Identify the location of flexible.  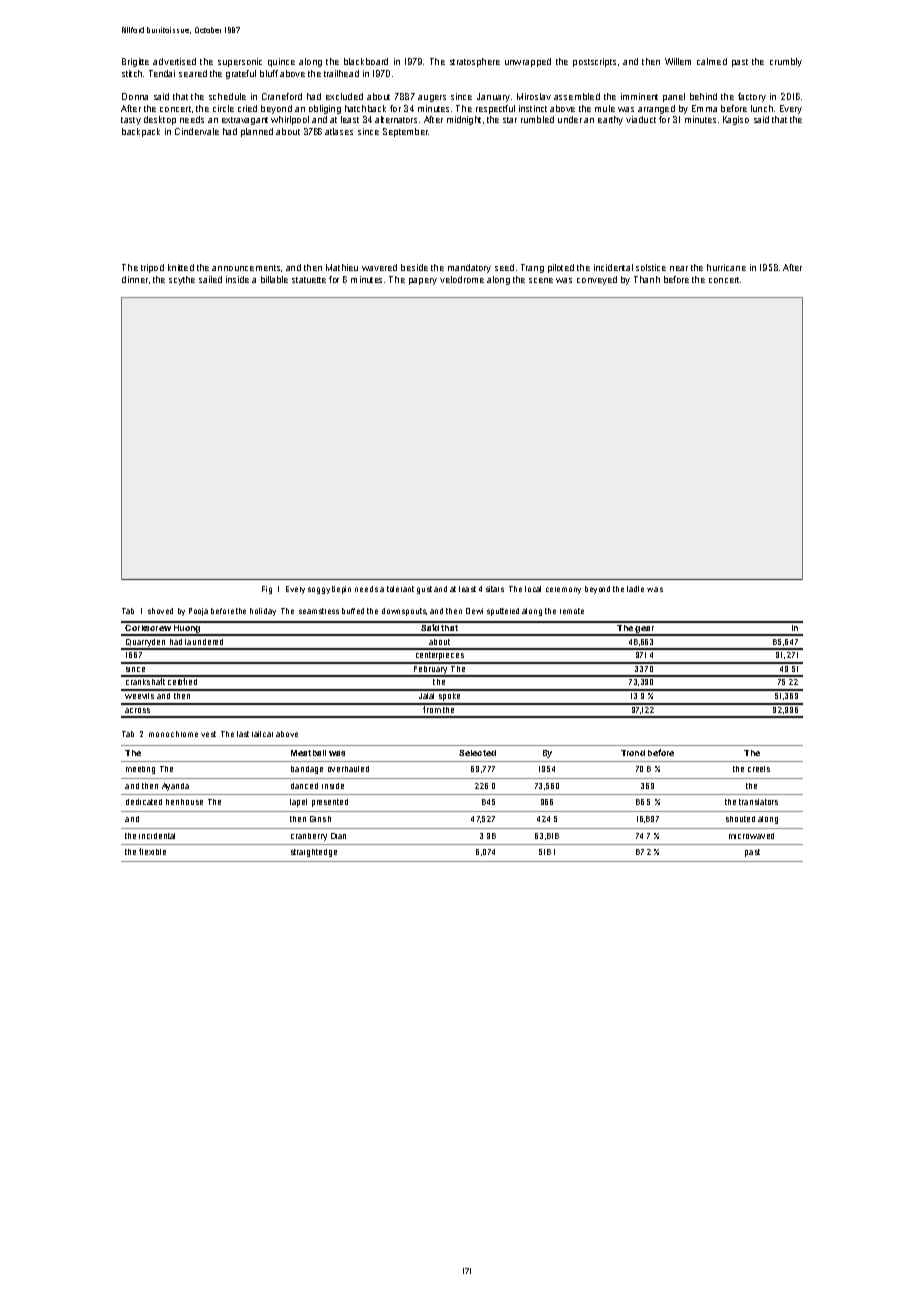
(152, 851).
